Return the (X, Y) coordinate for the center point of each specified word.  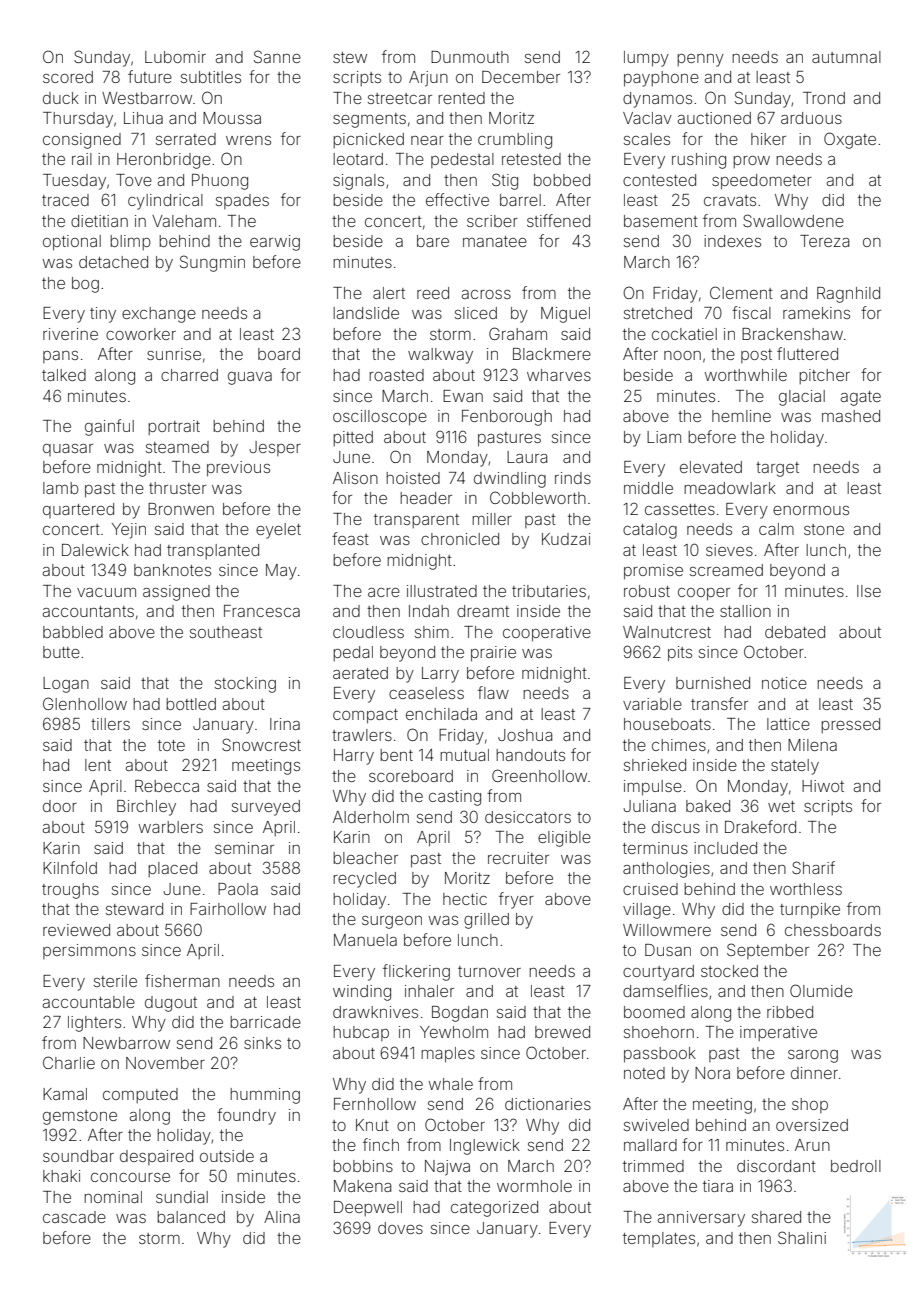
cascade (74, 1217)
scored (68, 77)
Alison (355, 478)
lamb (61, 488)
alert (389, 293)
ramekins (816, 313)
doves (400, 1228)
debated (795, 632)
